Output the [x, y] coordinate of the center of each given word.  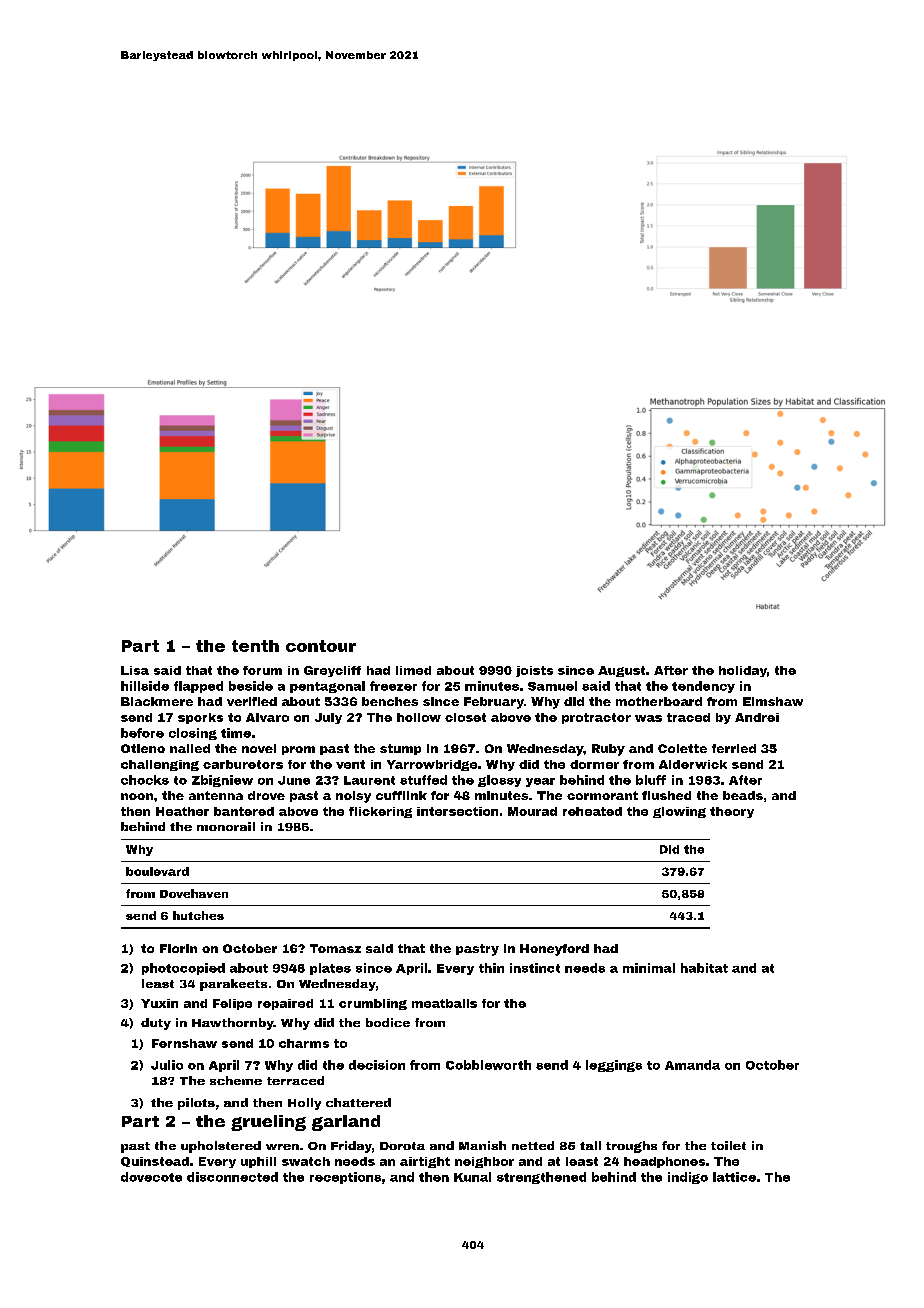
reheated [592, 811]
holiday [743, 671]
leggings [614, 1066]
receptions [345, 1178]
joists [534, 671]
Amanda [692, 1065]
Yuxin [159, 1003]
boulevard [157, 871]
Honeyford [554, 950]
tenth [255, 646]
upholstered [221, 1147]
